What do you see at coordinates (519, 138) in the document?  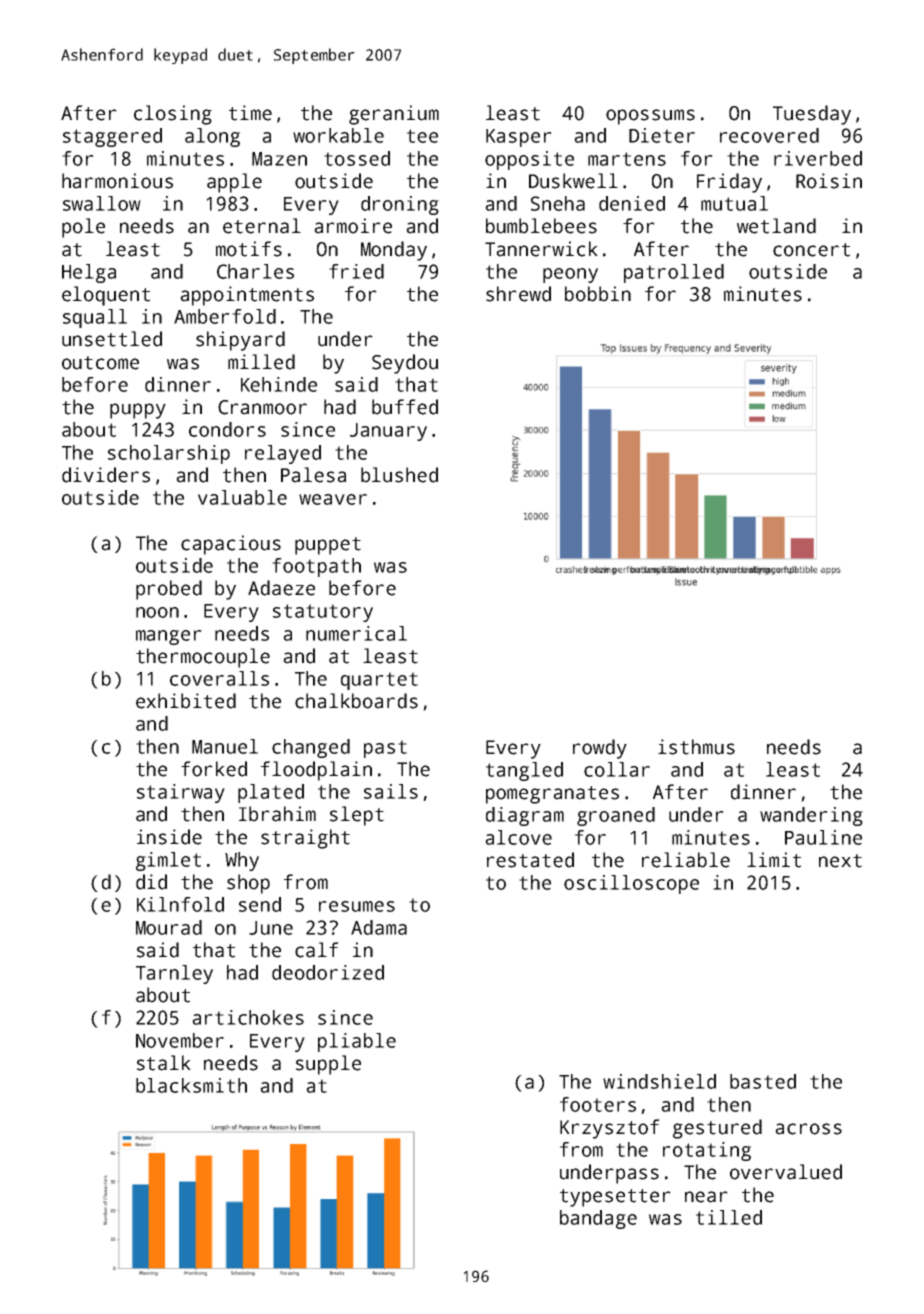 I see `Kasper` at bounding box center [519, 138].
